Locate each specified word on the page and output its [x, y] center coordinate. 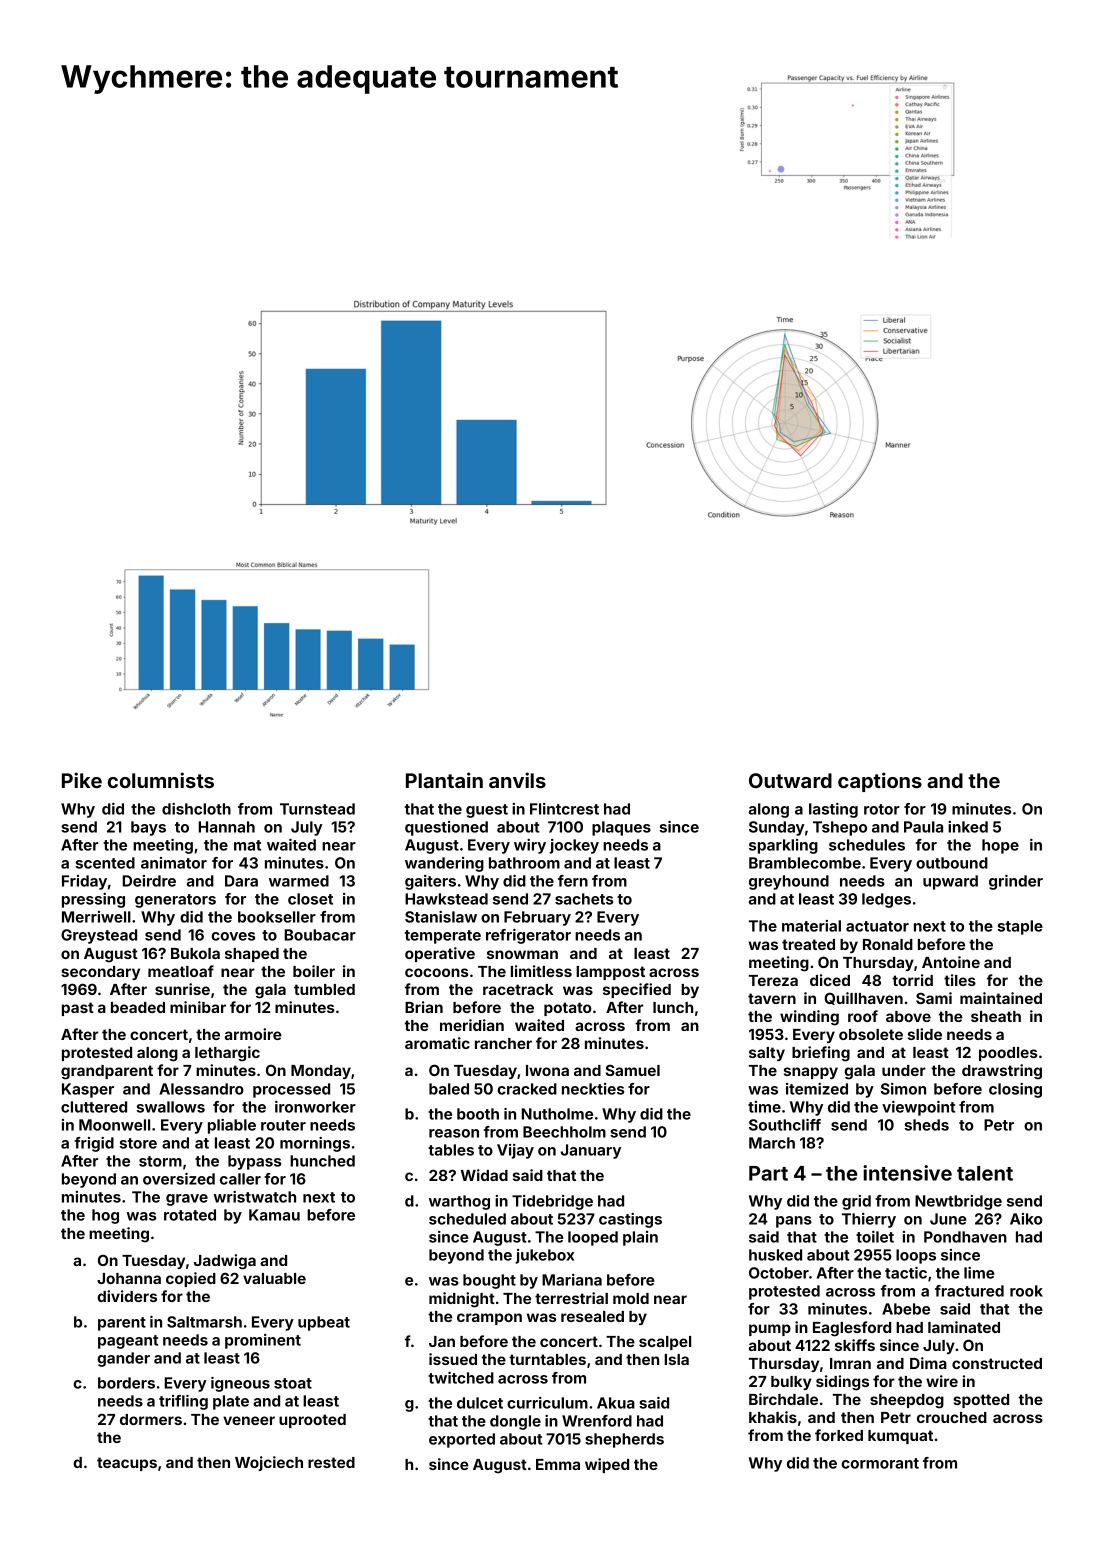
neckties [593, 1089]
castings [630, 1220]
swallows [170, 1107]
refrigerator [528, 936]
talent [985, 1173]
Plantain [444, 780]
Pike [82, 780]
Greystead [99, 936]
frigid [94, 1144]
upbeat [324, 1323]
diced [830, 980]
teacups [127, 1464]
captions [880, 782]
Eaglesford [852, 1329]
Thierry [869, 1220]
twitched [461, 1378]
